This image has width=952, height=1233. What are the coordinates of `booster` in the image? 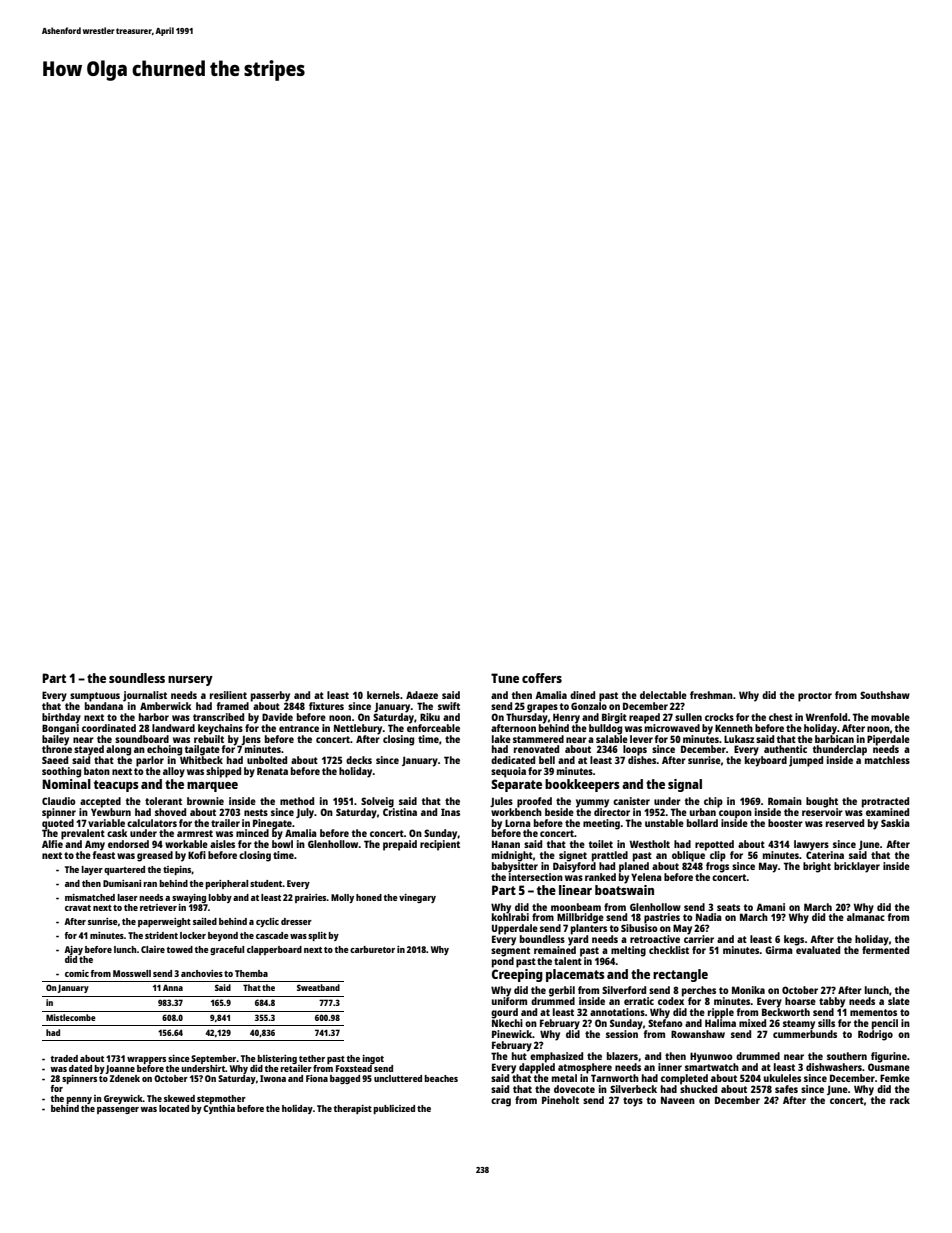 It's located at (785, 823).
